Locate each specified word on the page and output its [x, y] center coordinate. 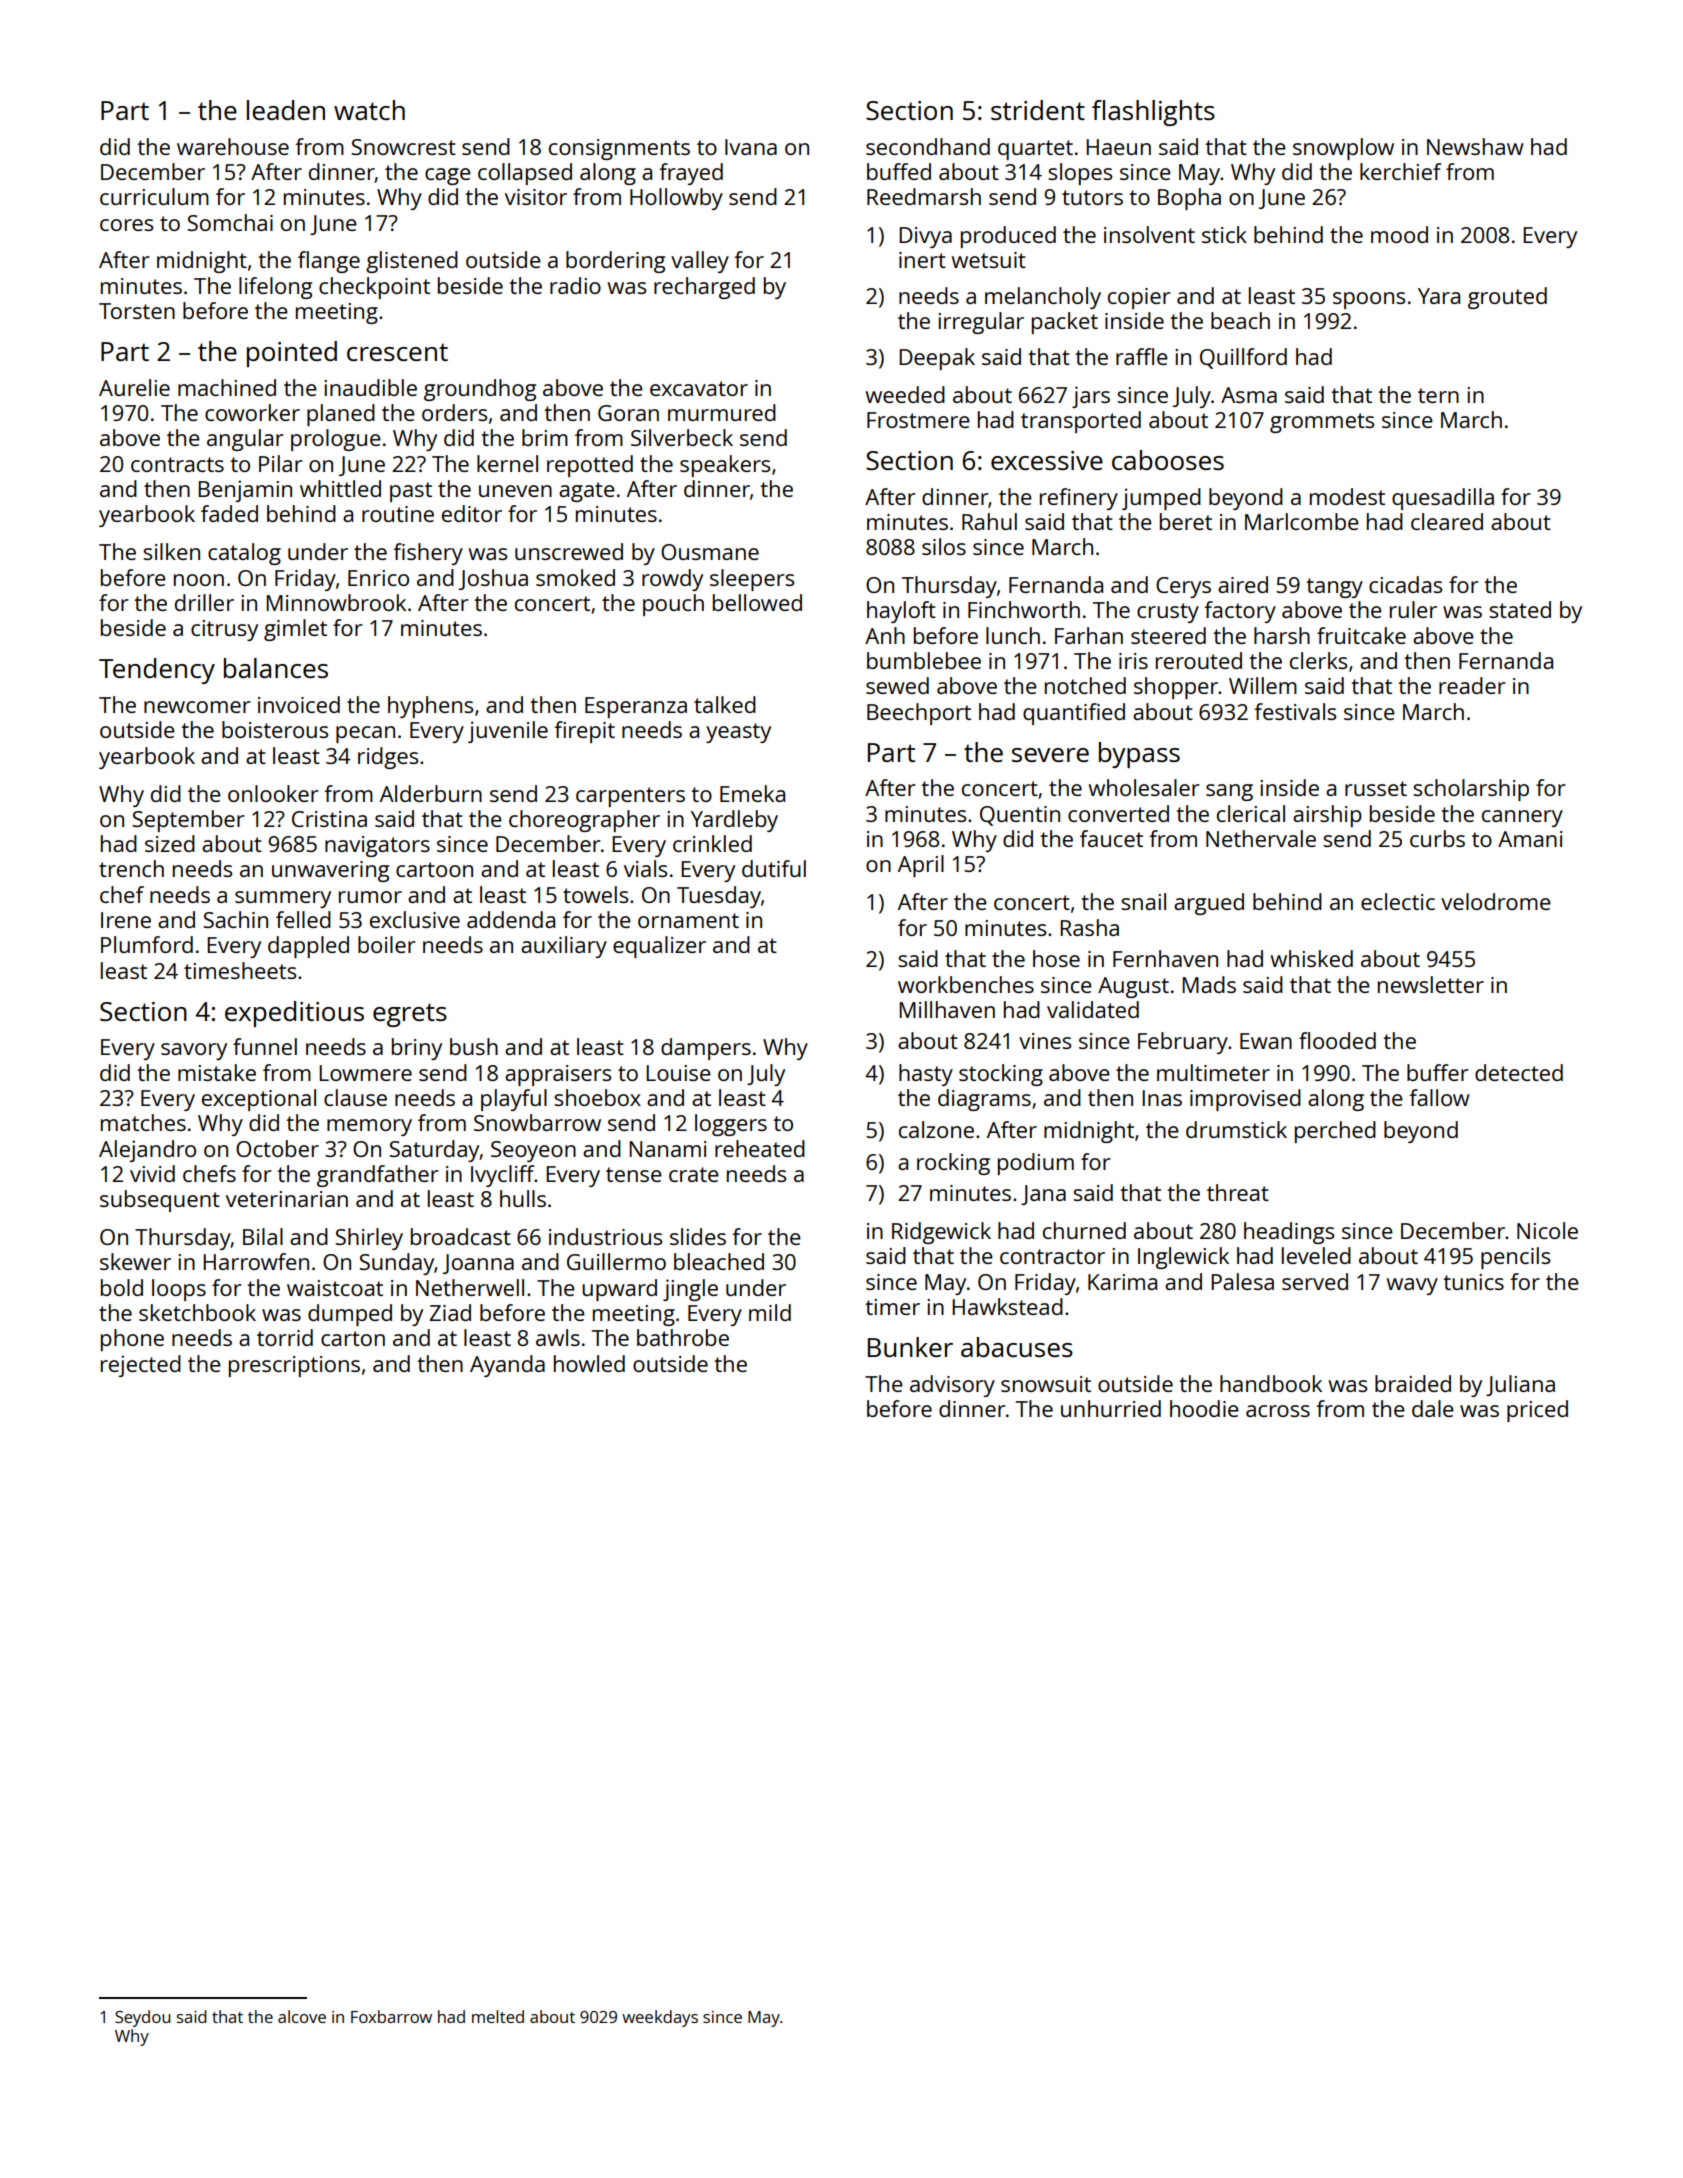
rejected [141, 1366]
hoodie [1204, 1408]
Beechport [919, 714]
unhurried [1111, 1408]
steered [1168, 635]
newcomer [197, 707]
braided [1413, 1383]
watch [369, 110]
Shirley [369, 1239]
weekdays [660, 2018]
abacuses [1017, 1347]
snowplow [1343, 149]
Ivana [751, 147]
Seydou [142, 2018]
